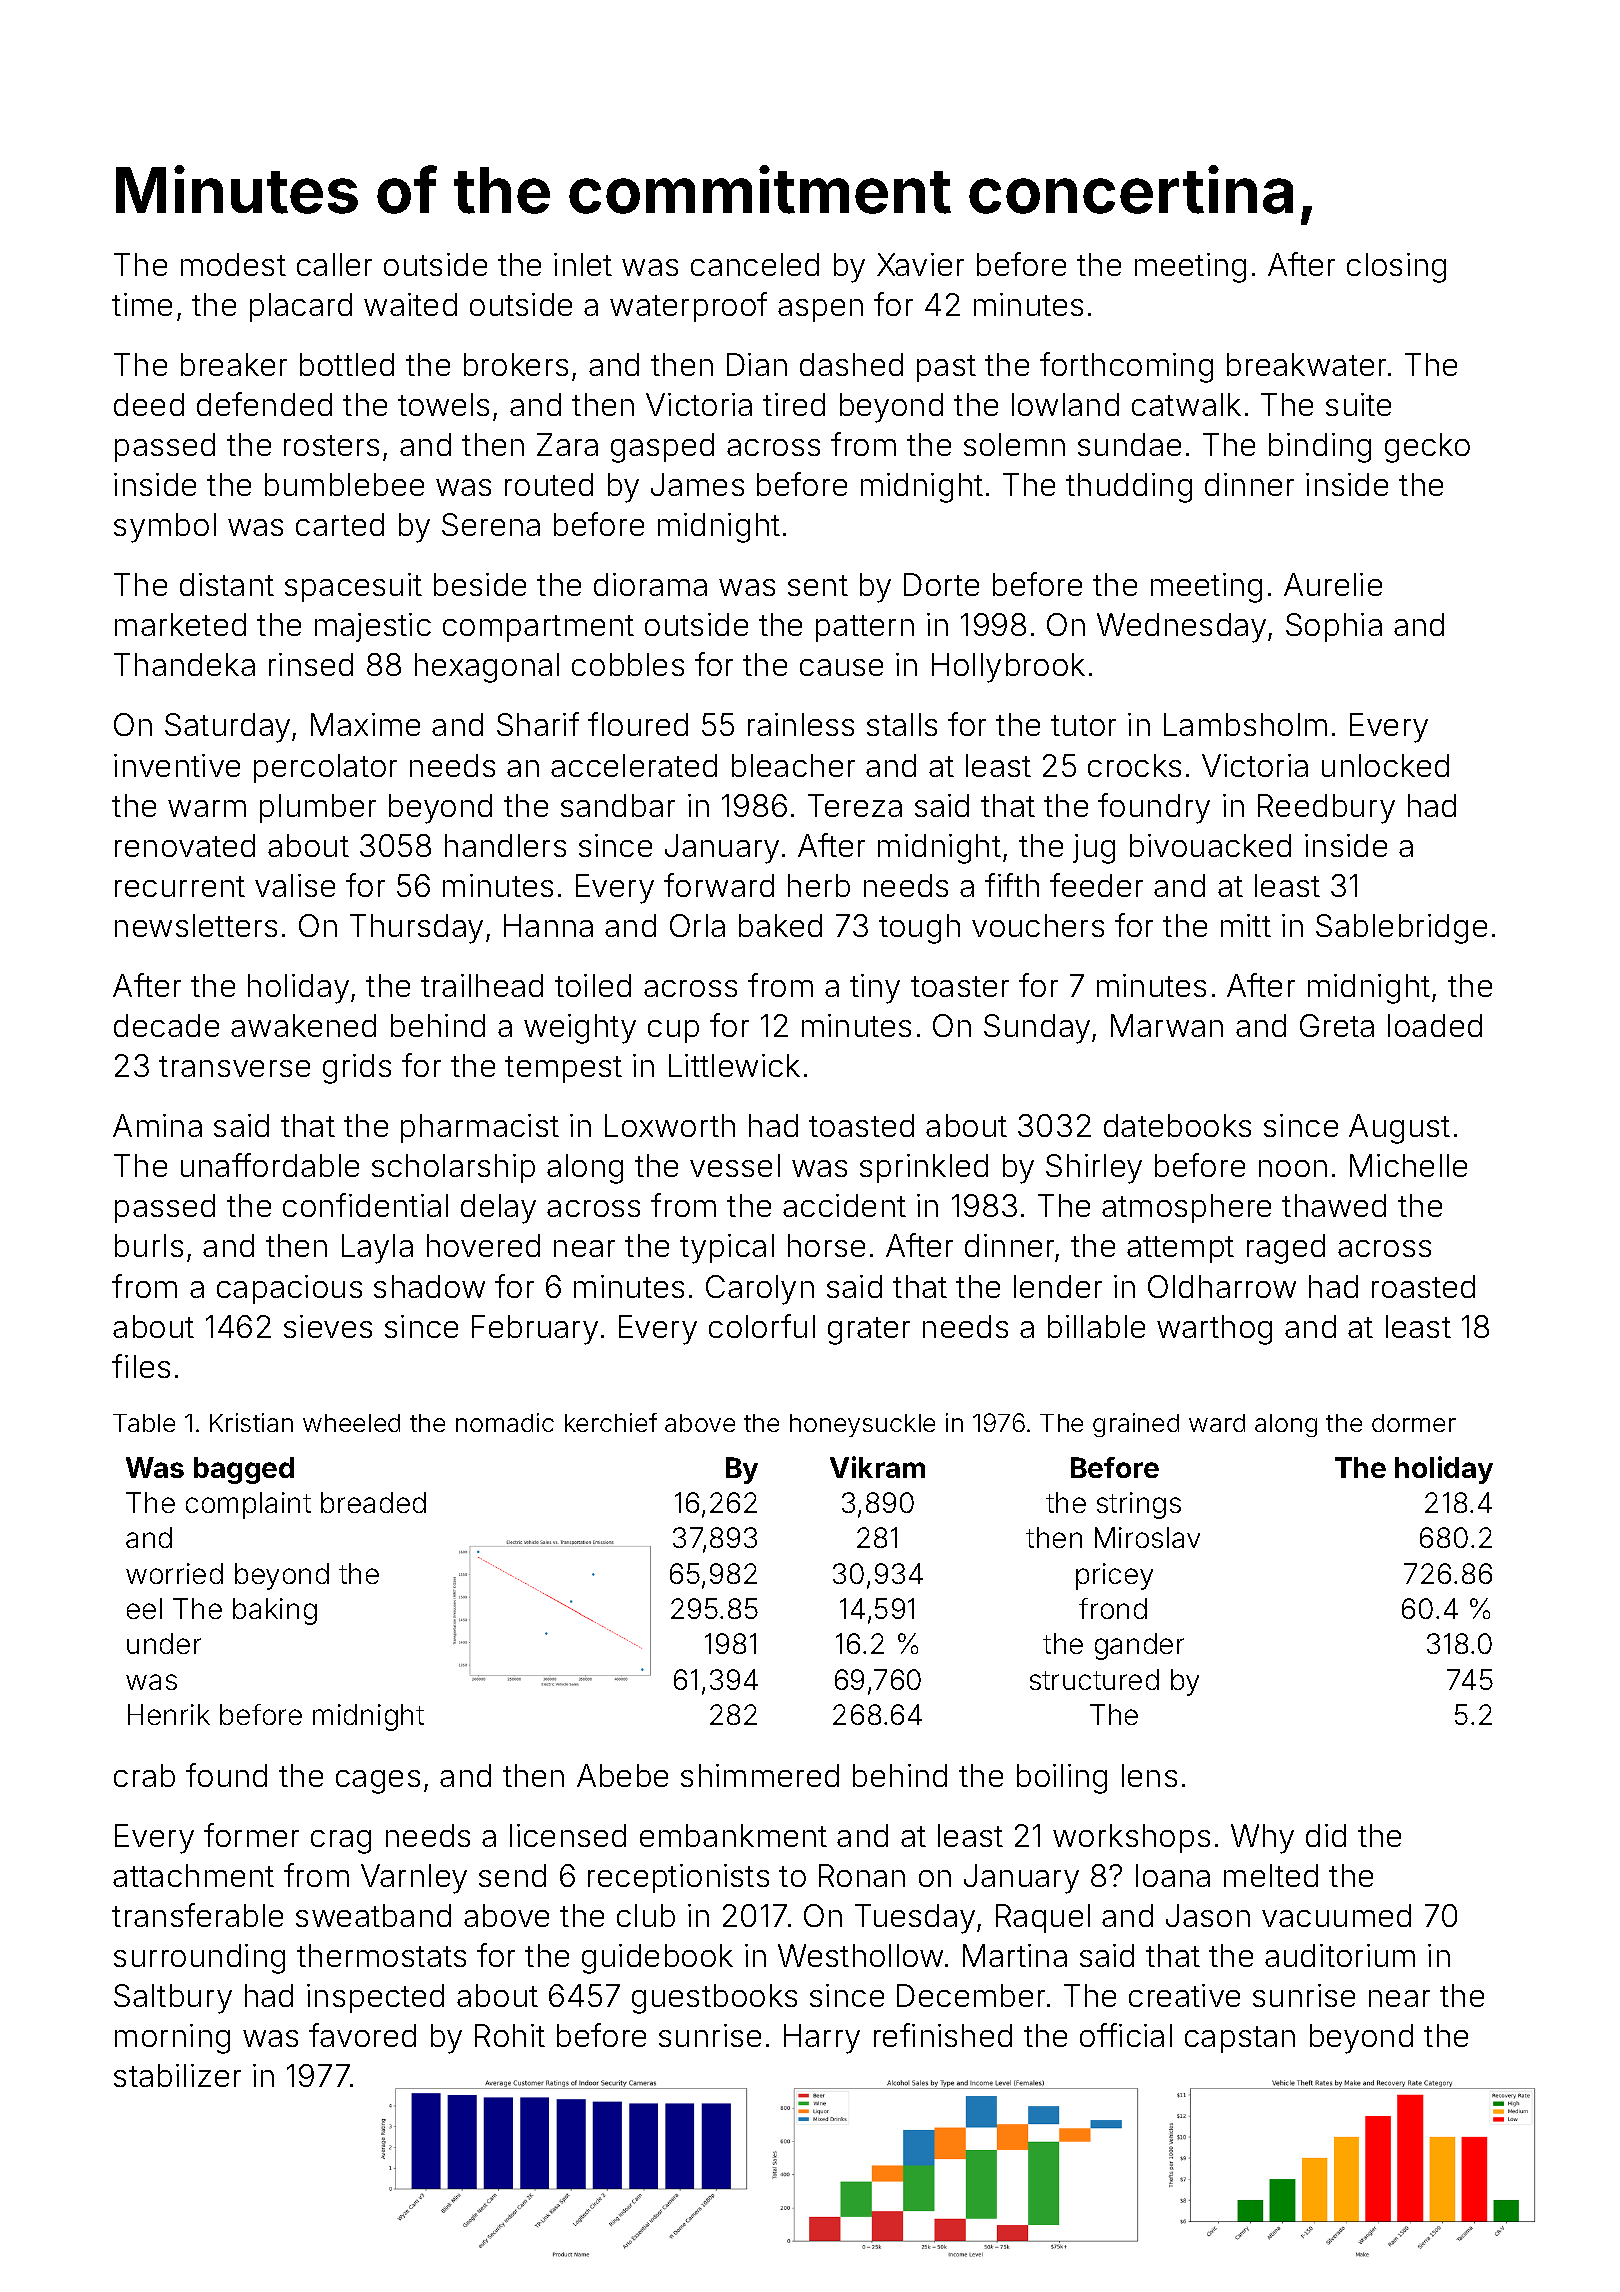 The image size is (1620, 2292). I want to click on Harry, so click(822, 2039).
